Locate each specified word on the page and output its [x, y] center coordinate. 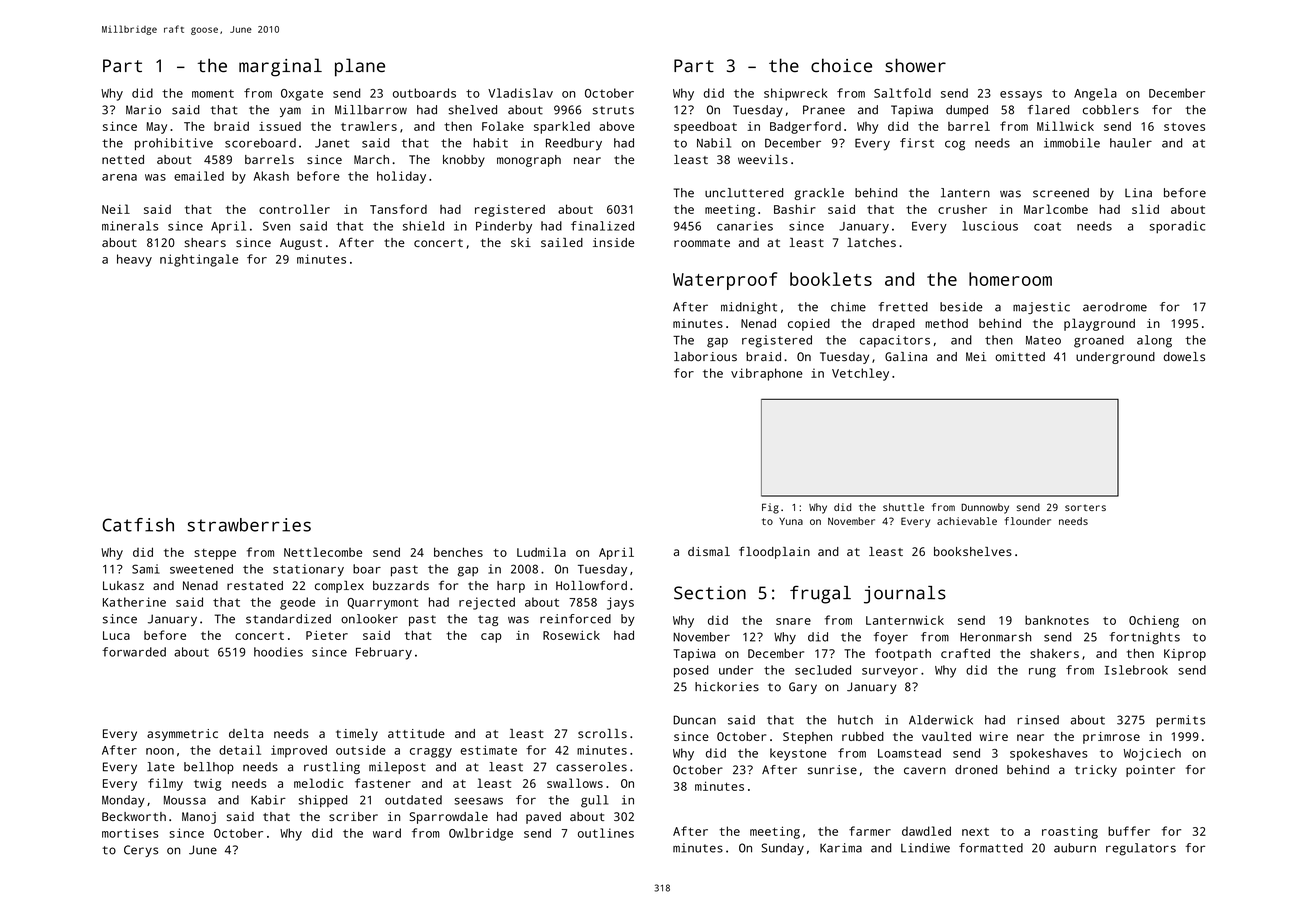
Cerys [141, 851]
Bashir [795, 209]
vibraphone [767, 374]
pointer [1150, 771]
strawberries [249, 525]
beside [961, 307]
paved [543, 818]
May [156, 128]
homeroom [1010, 279]
